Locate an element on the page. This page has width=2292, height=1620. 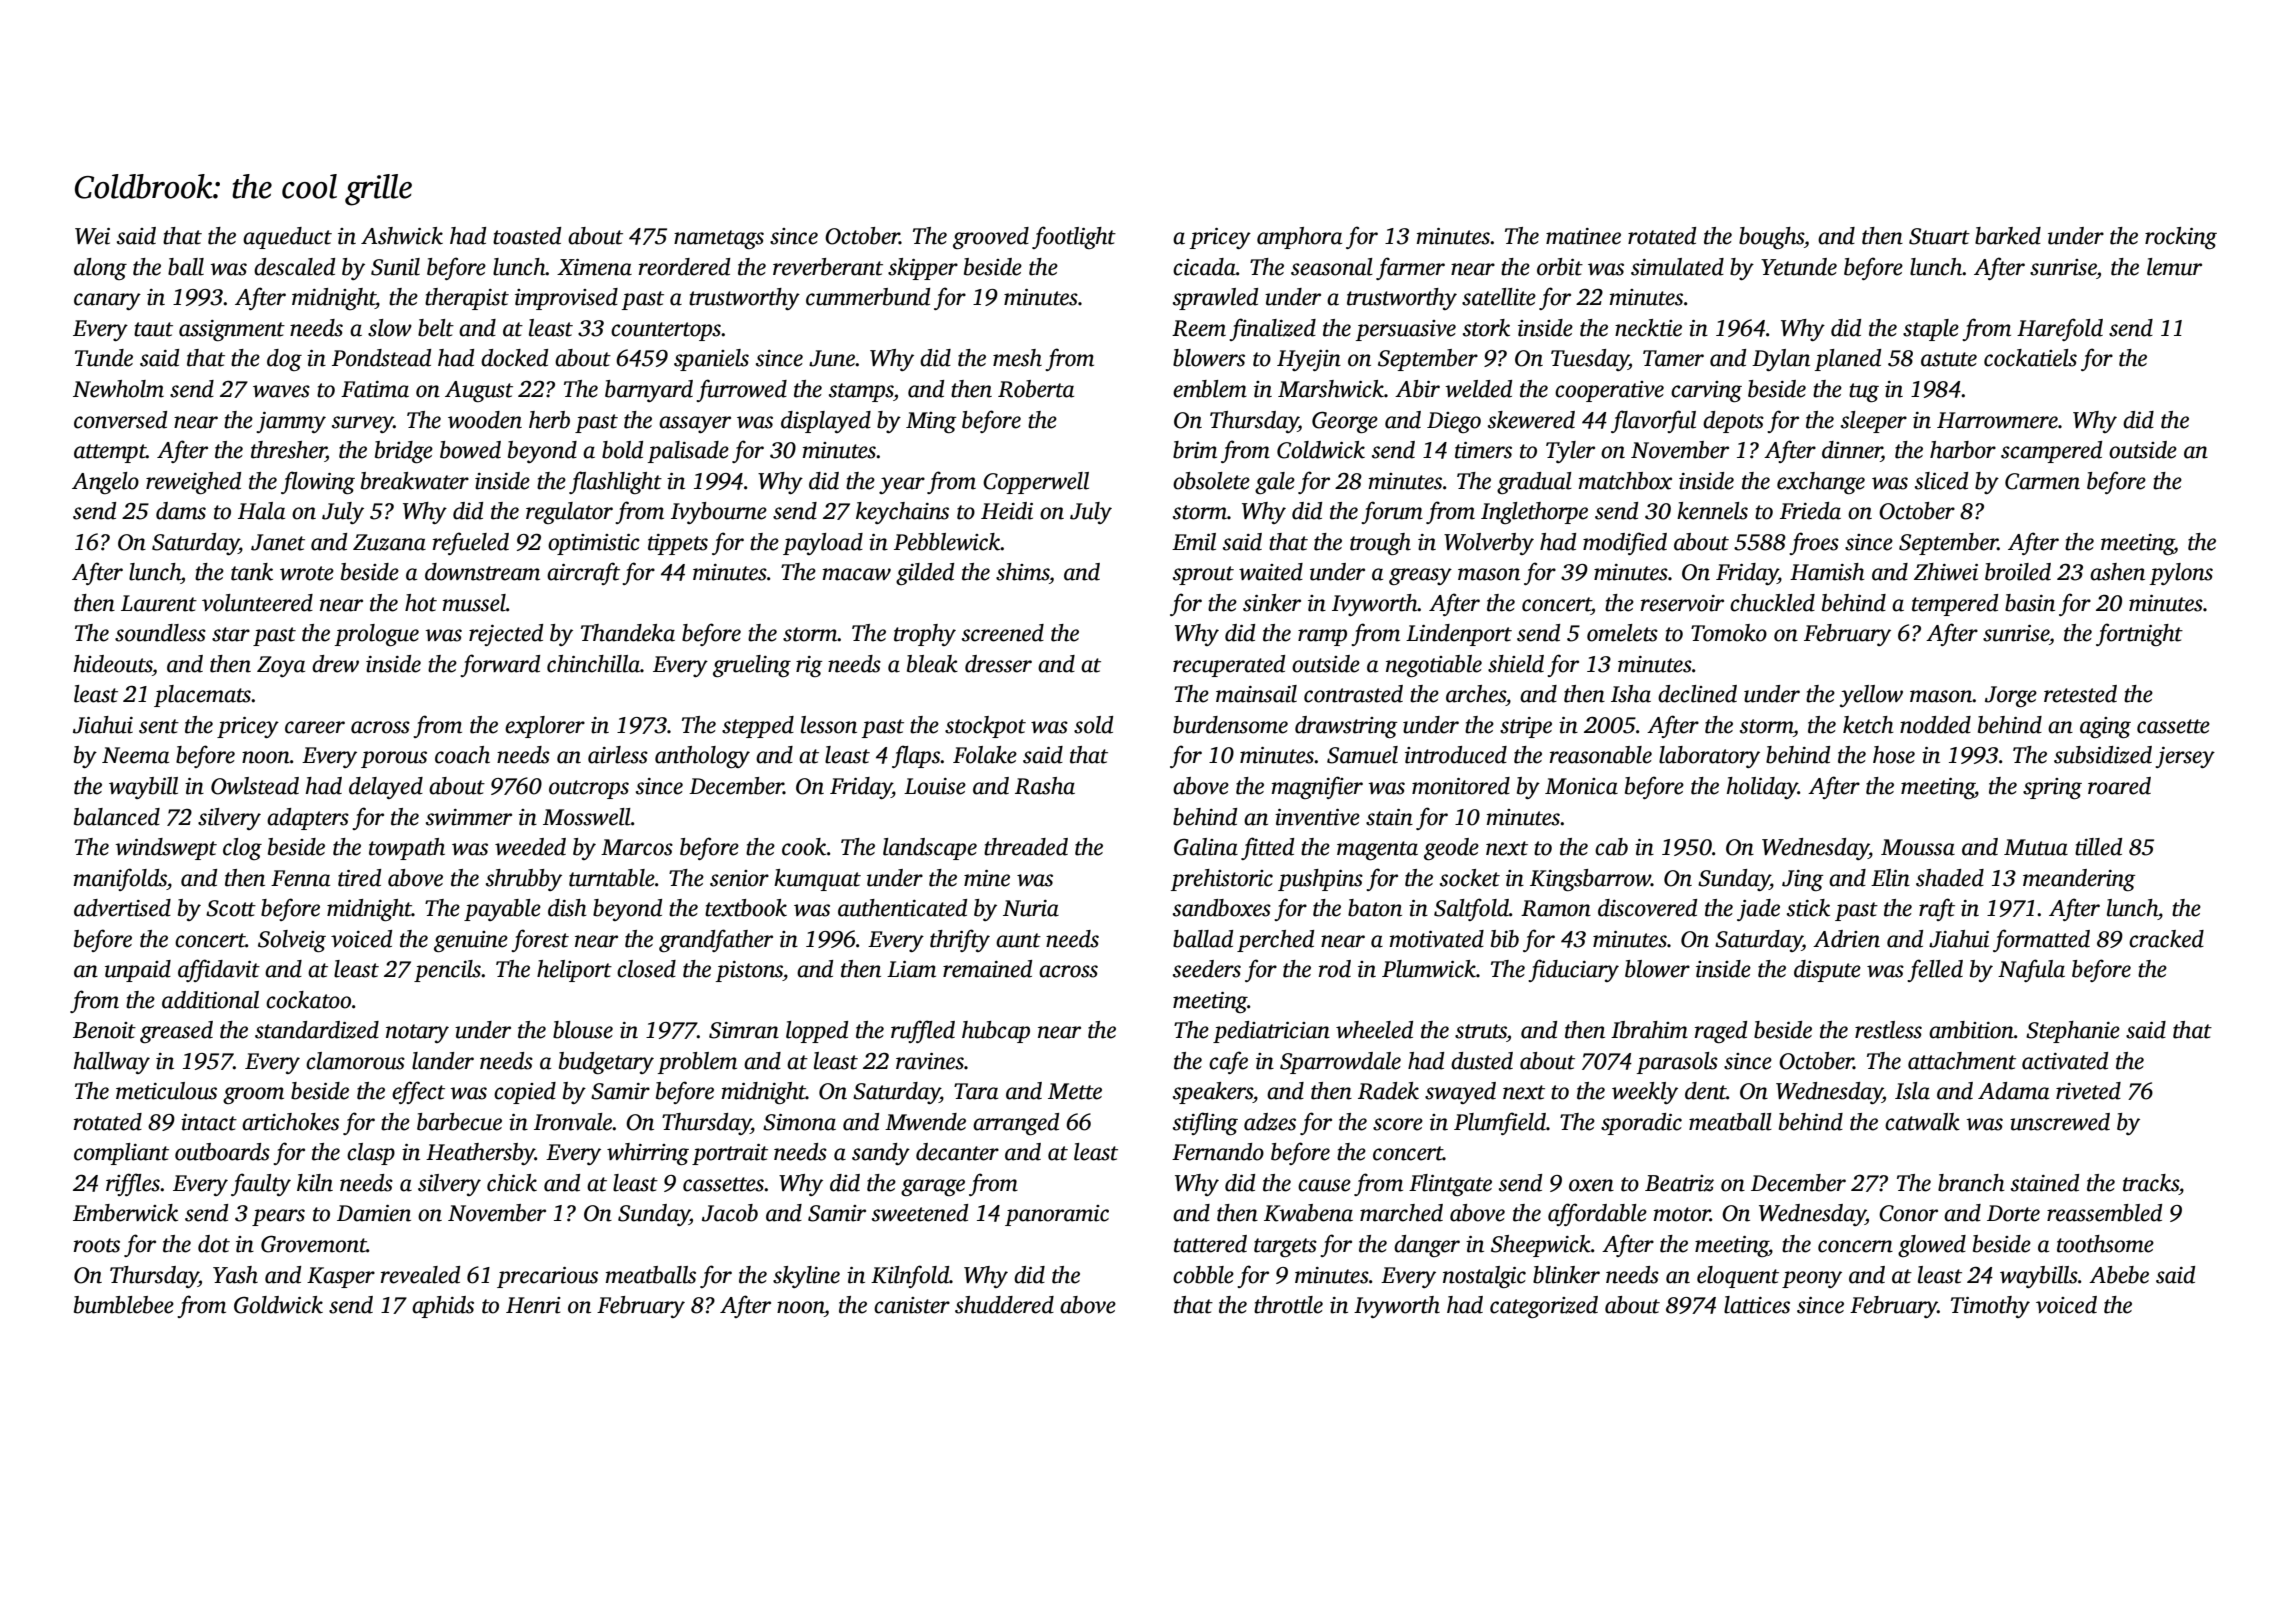
improvised is located at coordinates (566, 299).
